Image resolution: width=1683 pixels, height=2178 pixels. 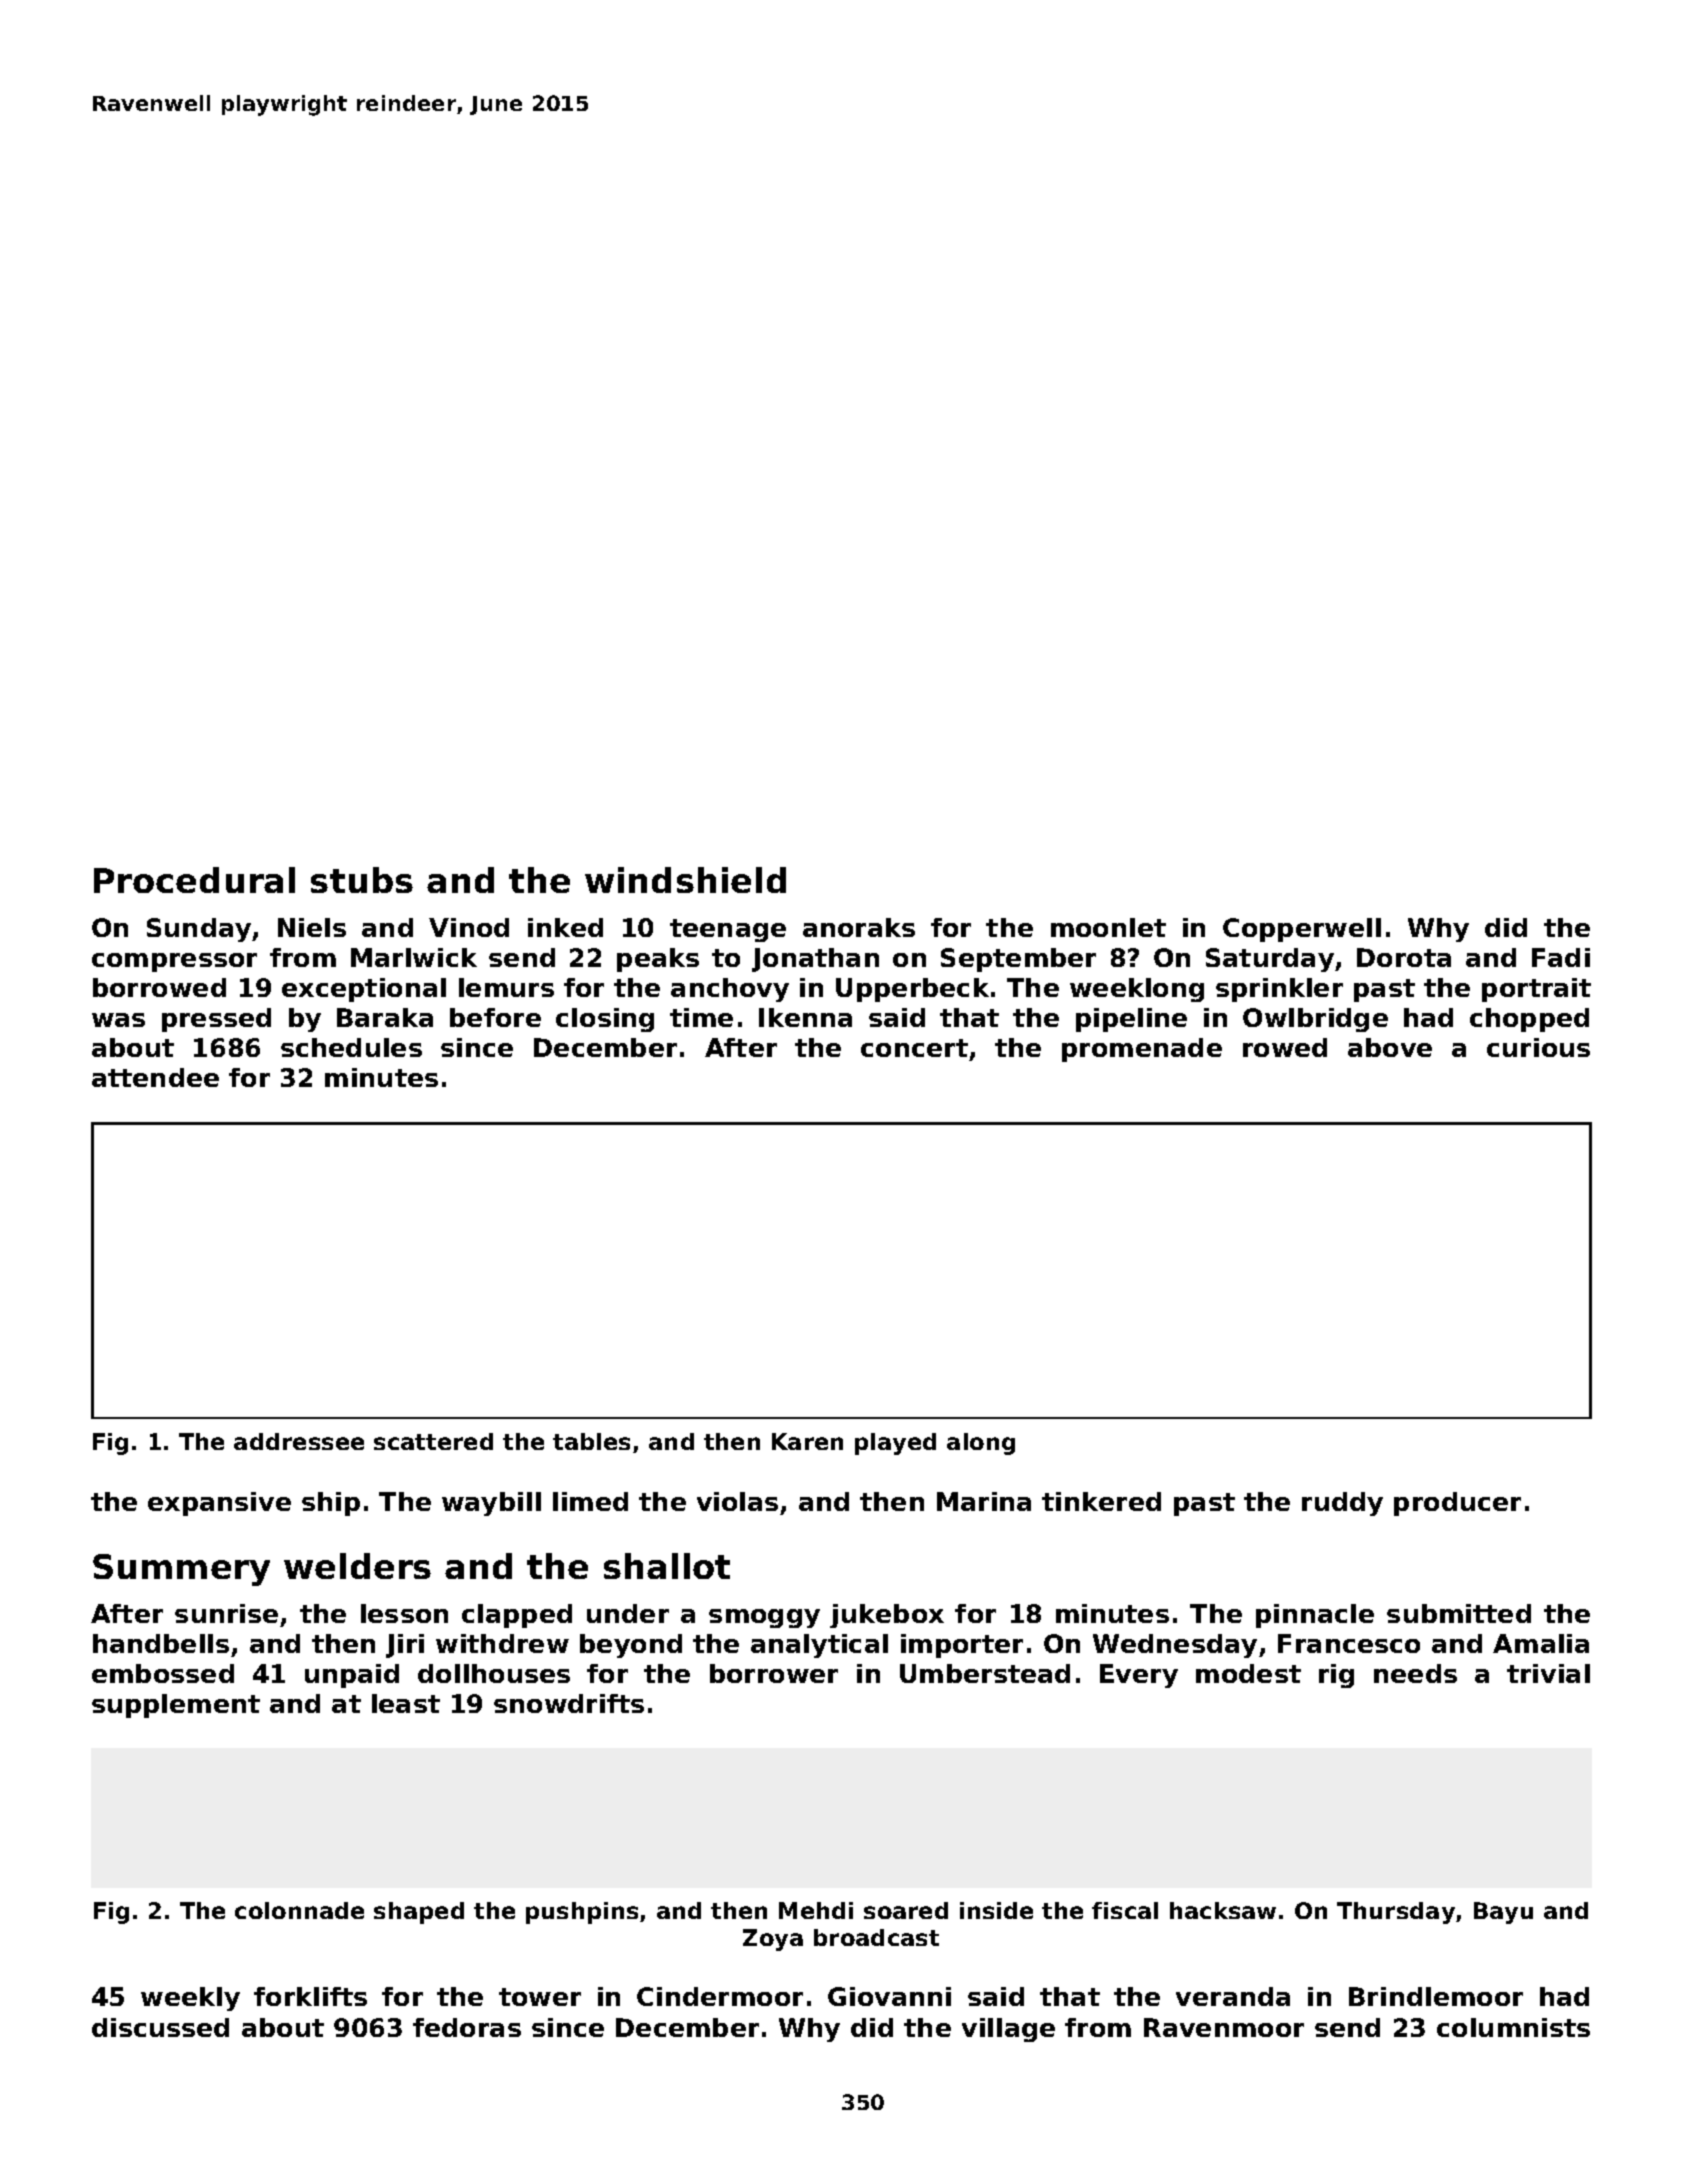 I want to click on windshield, so click(x=685, y=880).
